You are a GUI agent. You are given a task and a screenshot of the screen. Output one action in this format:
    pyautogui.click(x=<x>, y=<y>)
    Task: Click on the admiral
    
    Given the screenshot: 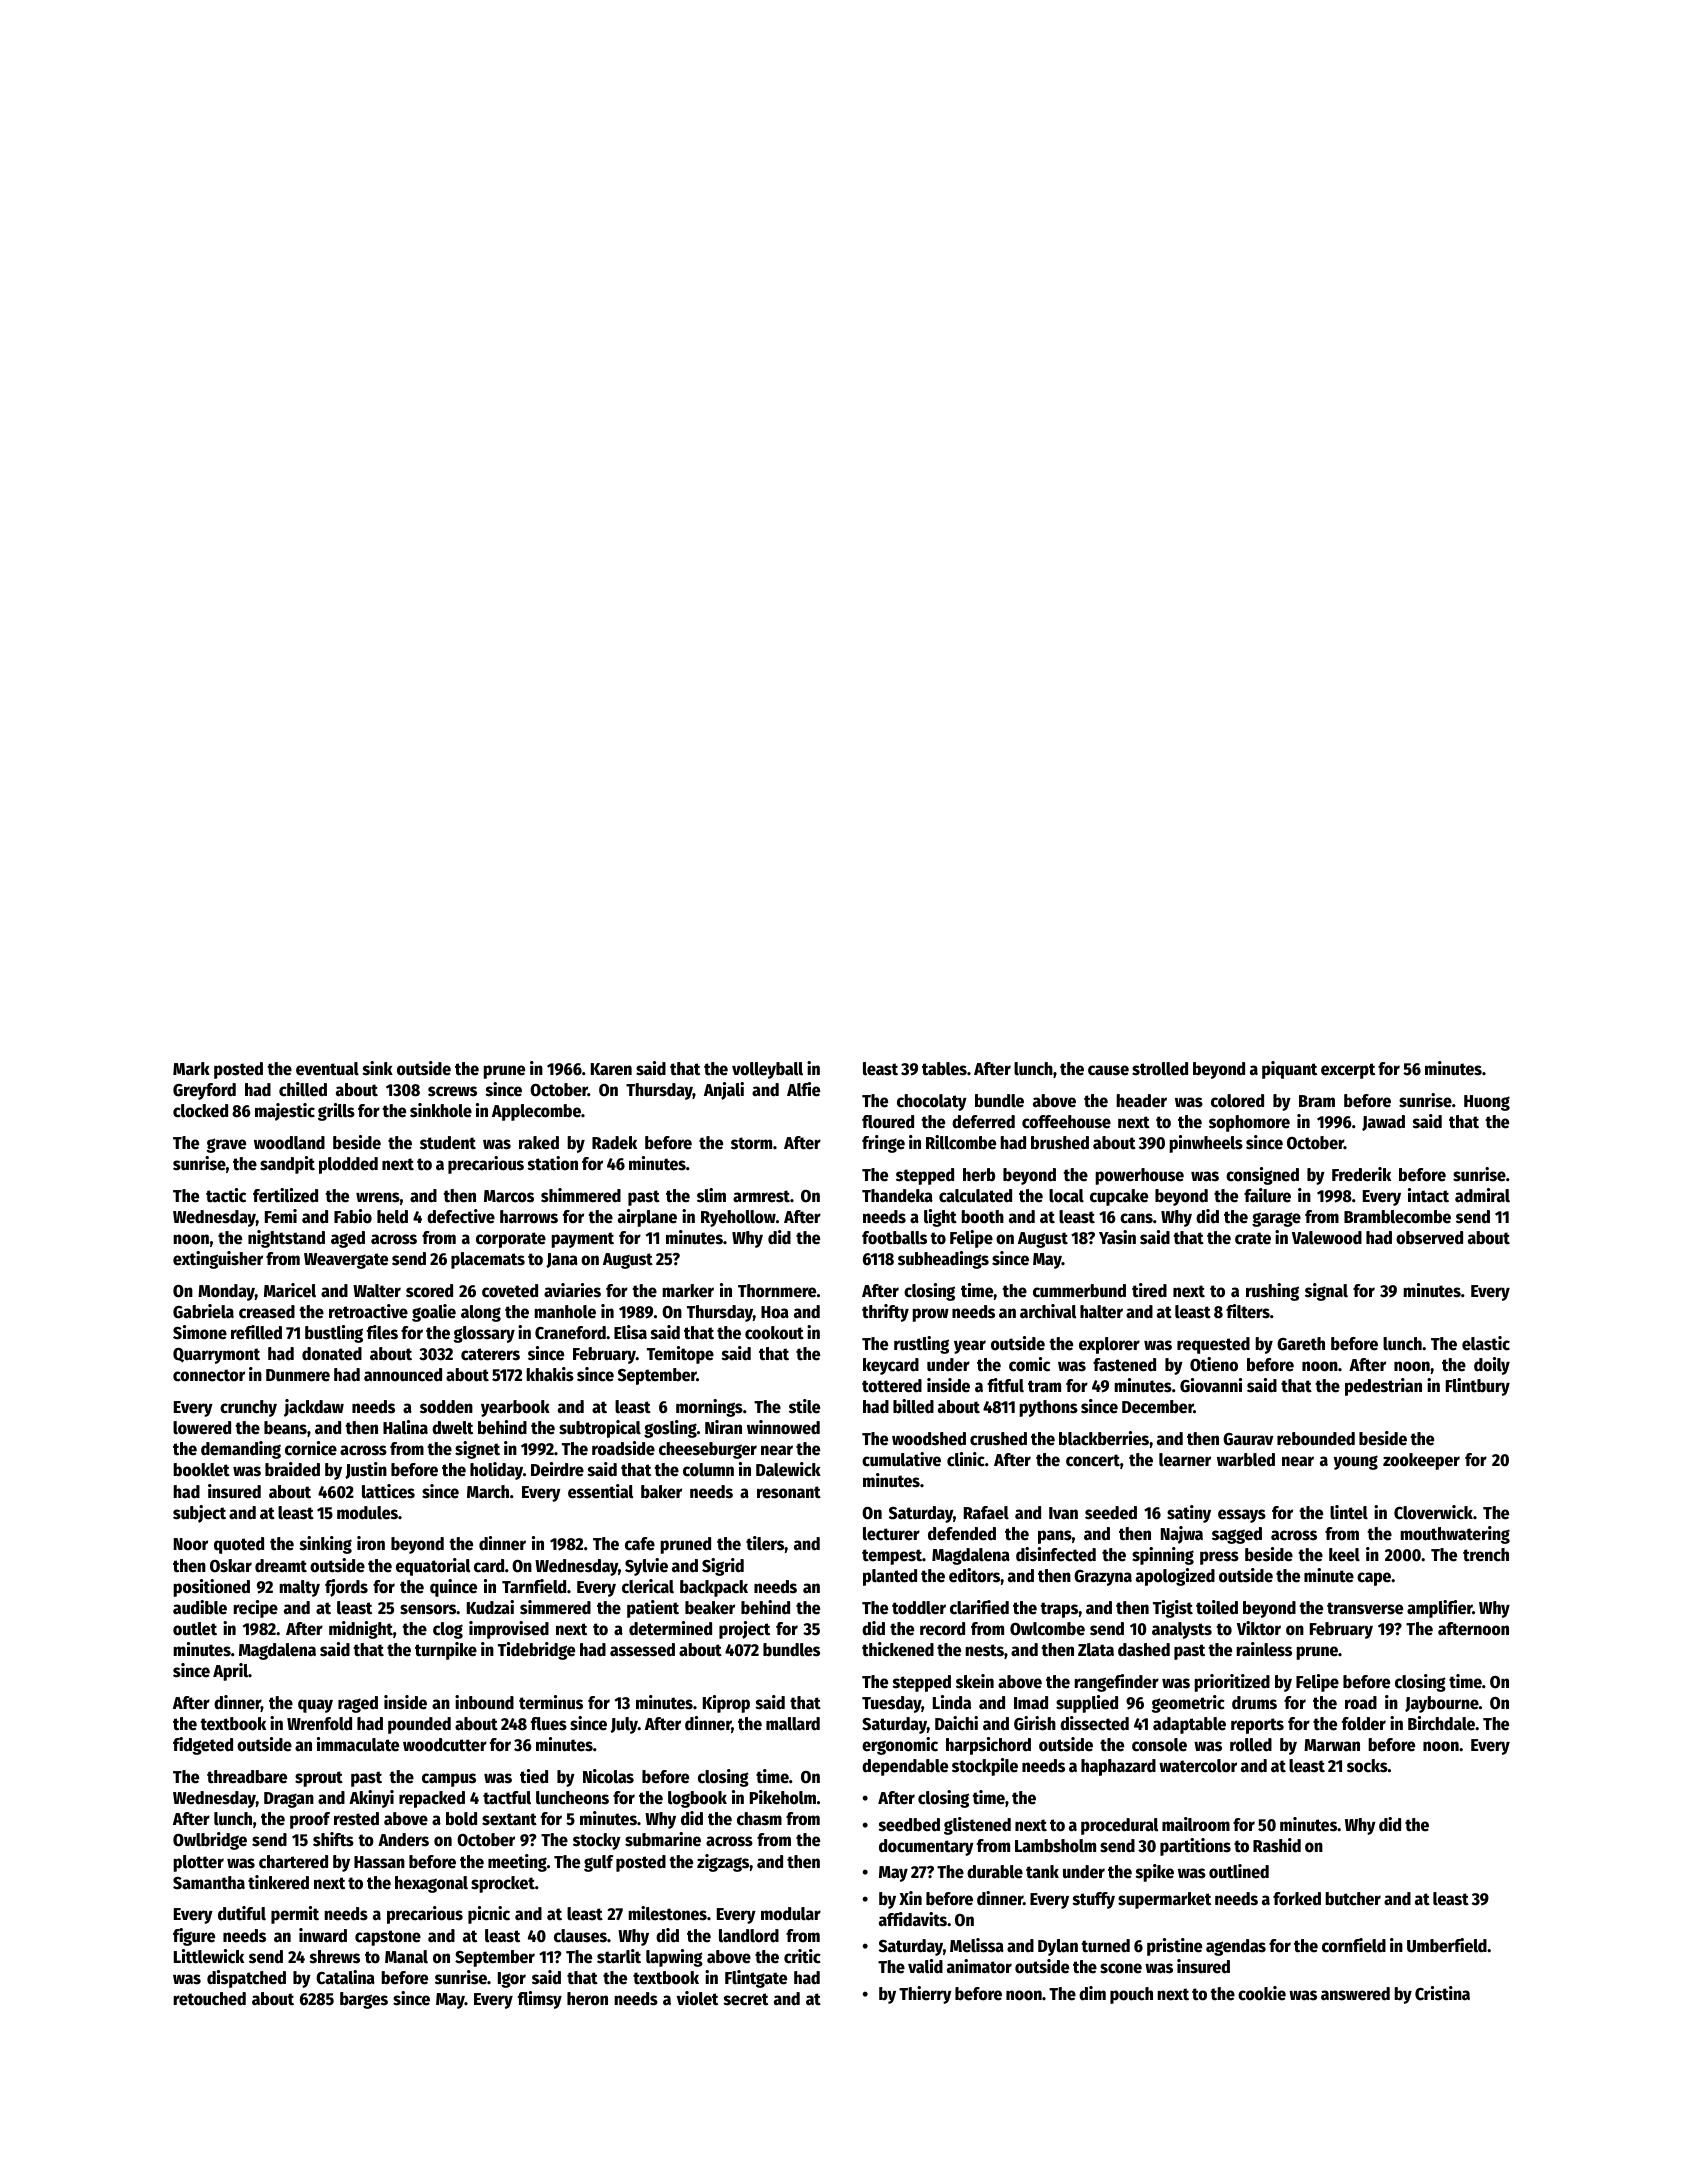 What is the action you would take?
    pyautogui.click(x=1482, y=1195)
